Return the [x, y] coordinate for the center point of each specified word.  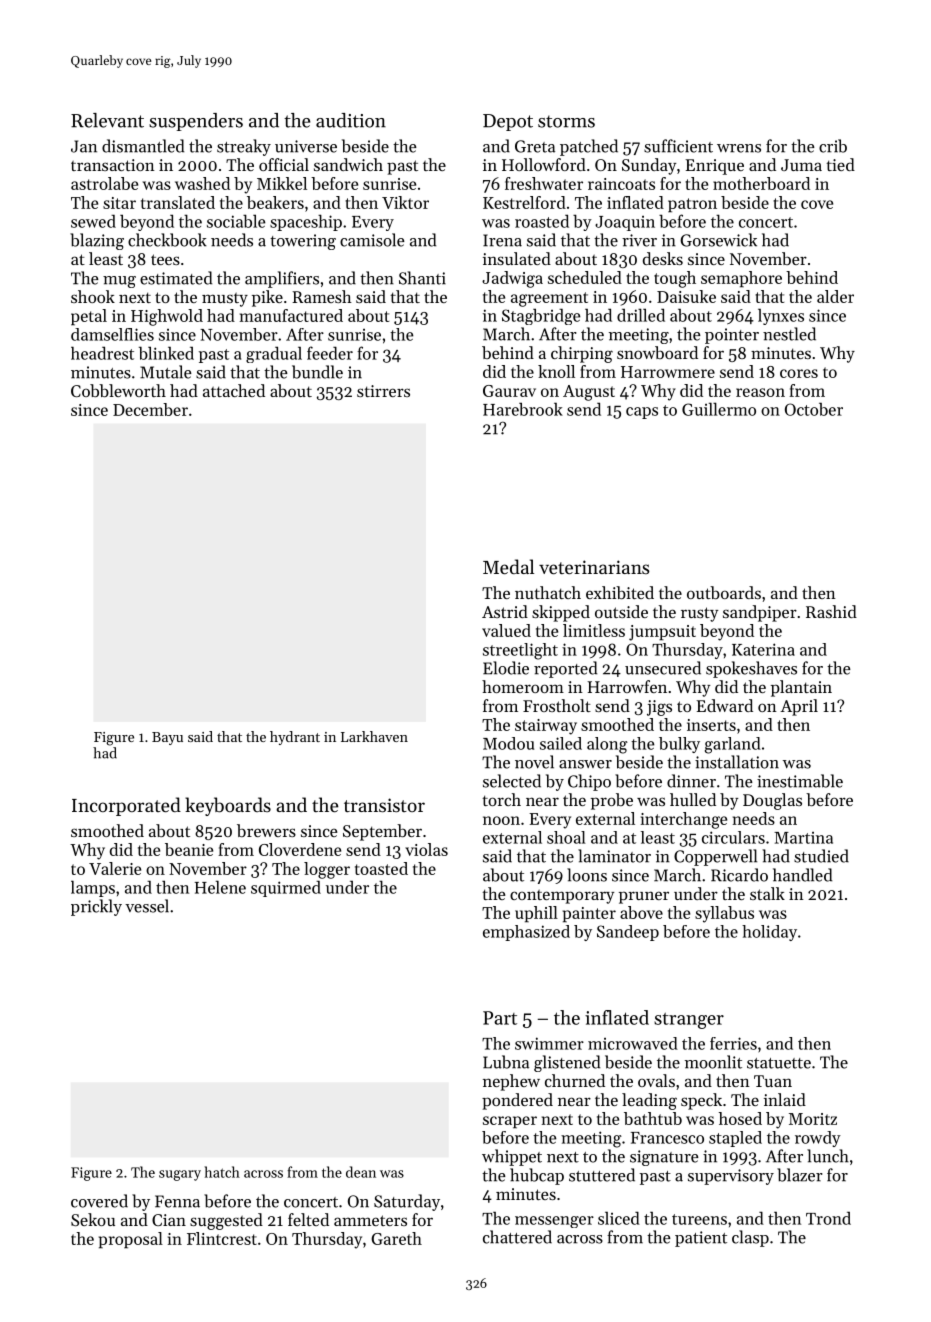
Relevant [107, 120]
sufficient [678, 146]
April [799, 707]
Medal [508, 566]
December [150, 409]
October [814, 409]
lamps [93, 888]
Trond [828, 1218]
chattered [517, 1237]
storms [566, 121]
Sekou [93, 1219]
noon [501, 820]
